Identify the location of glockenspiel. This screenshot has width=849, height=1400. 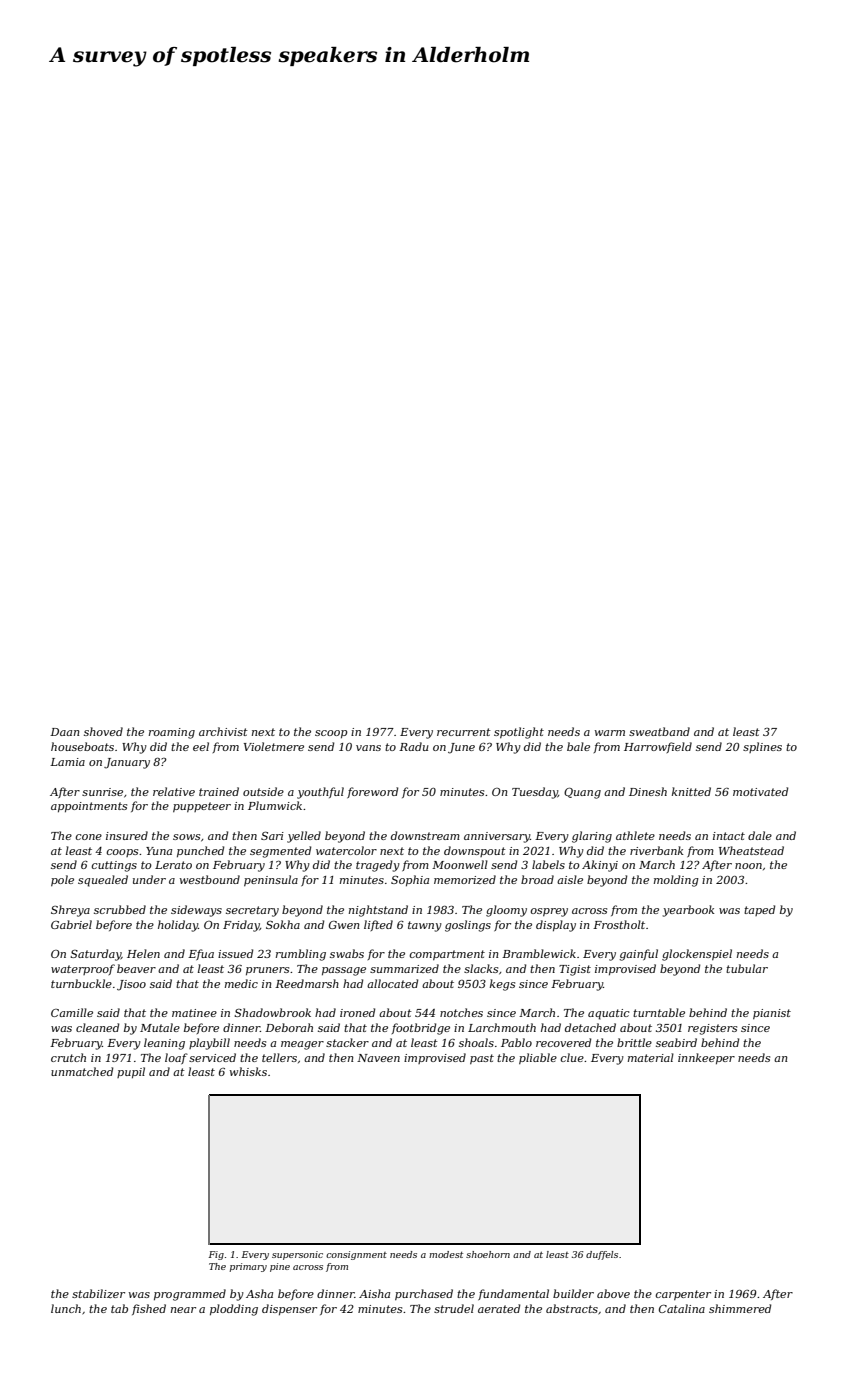
(697, 955).
